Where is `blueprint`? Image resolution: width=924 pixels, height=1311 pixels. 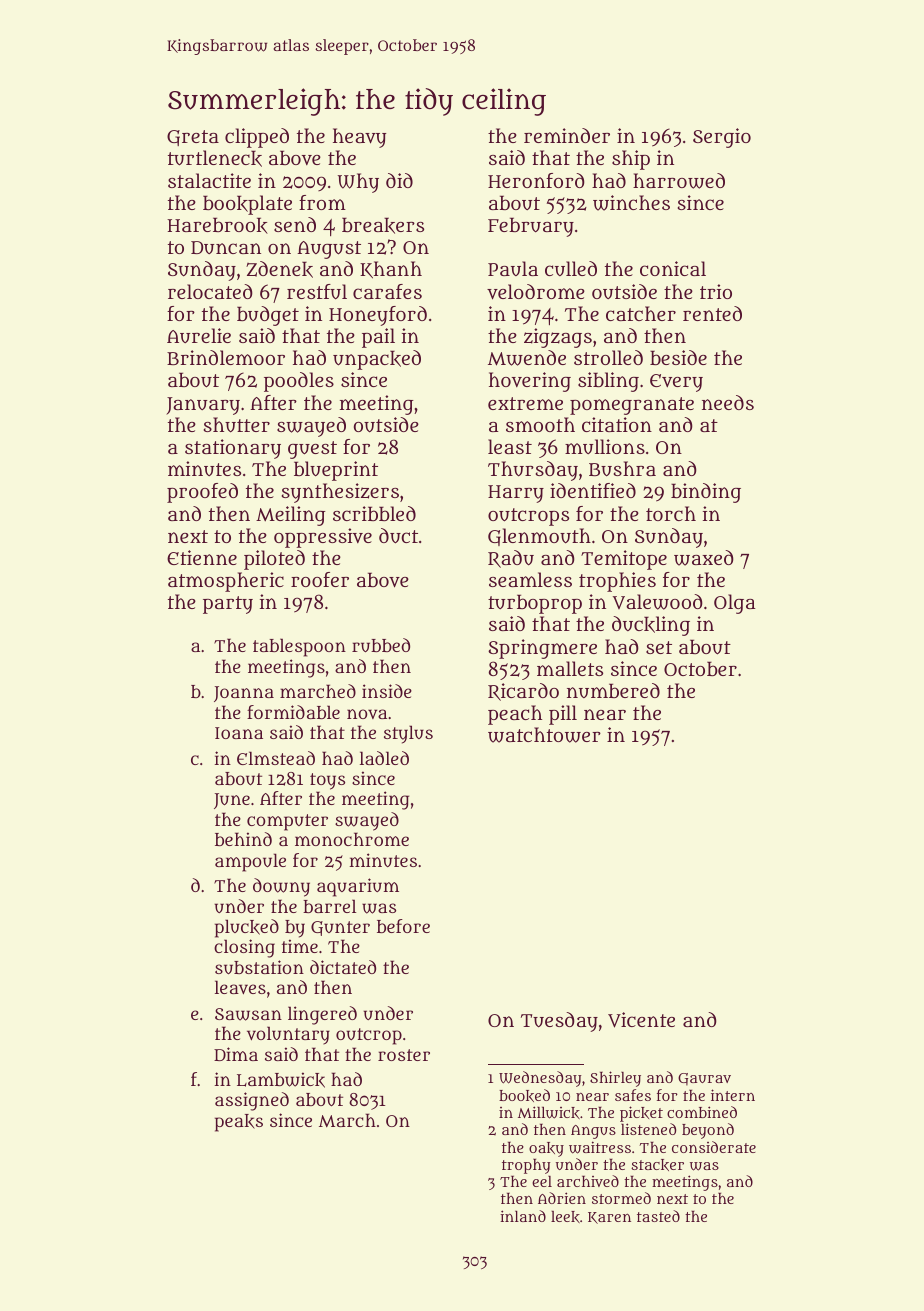
blueprint is located at coordinates (336, 471).
